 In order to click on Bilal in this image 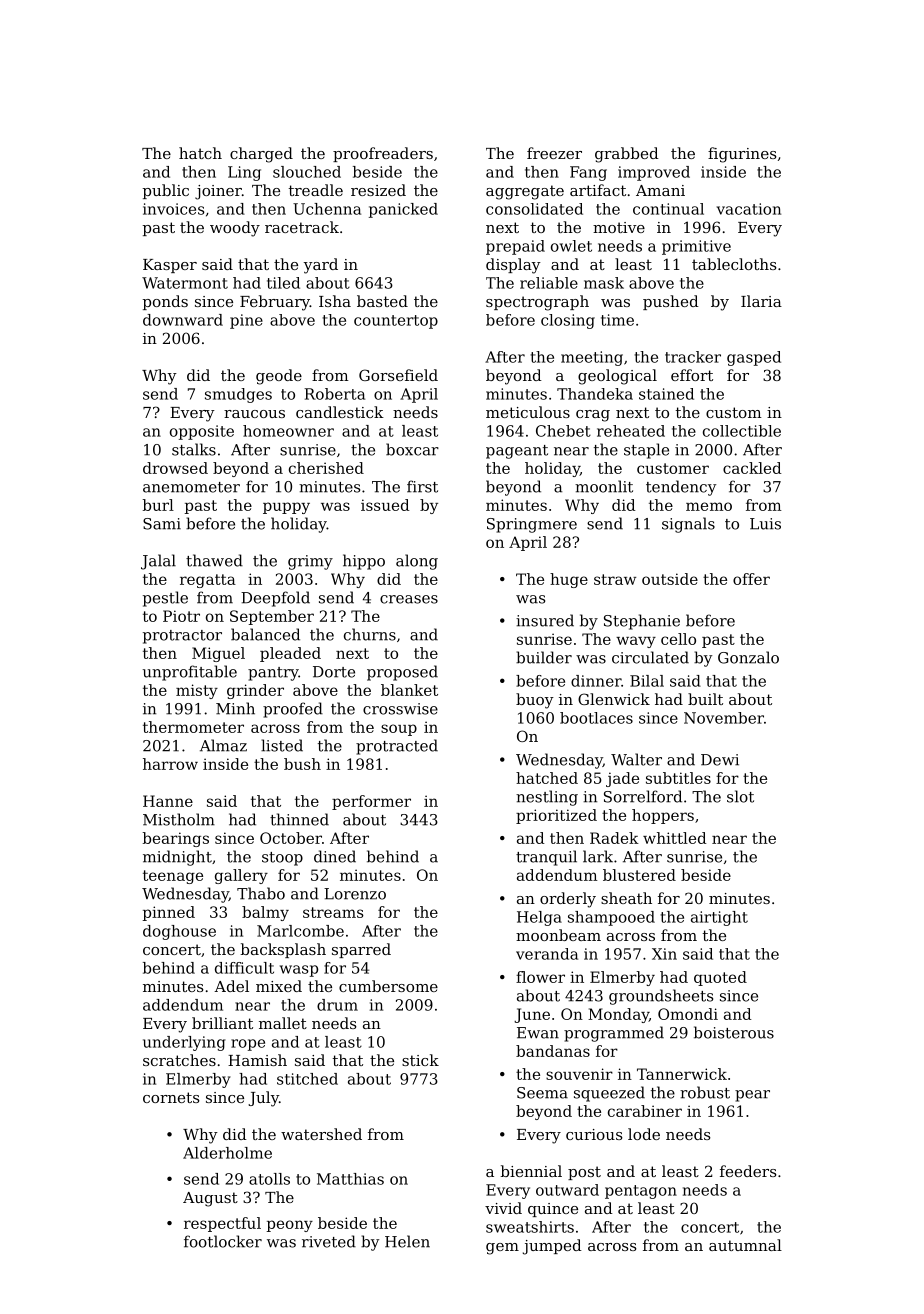, I will do `click(647, 681)`.
